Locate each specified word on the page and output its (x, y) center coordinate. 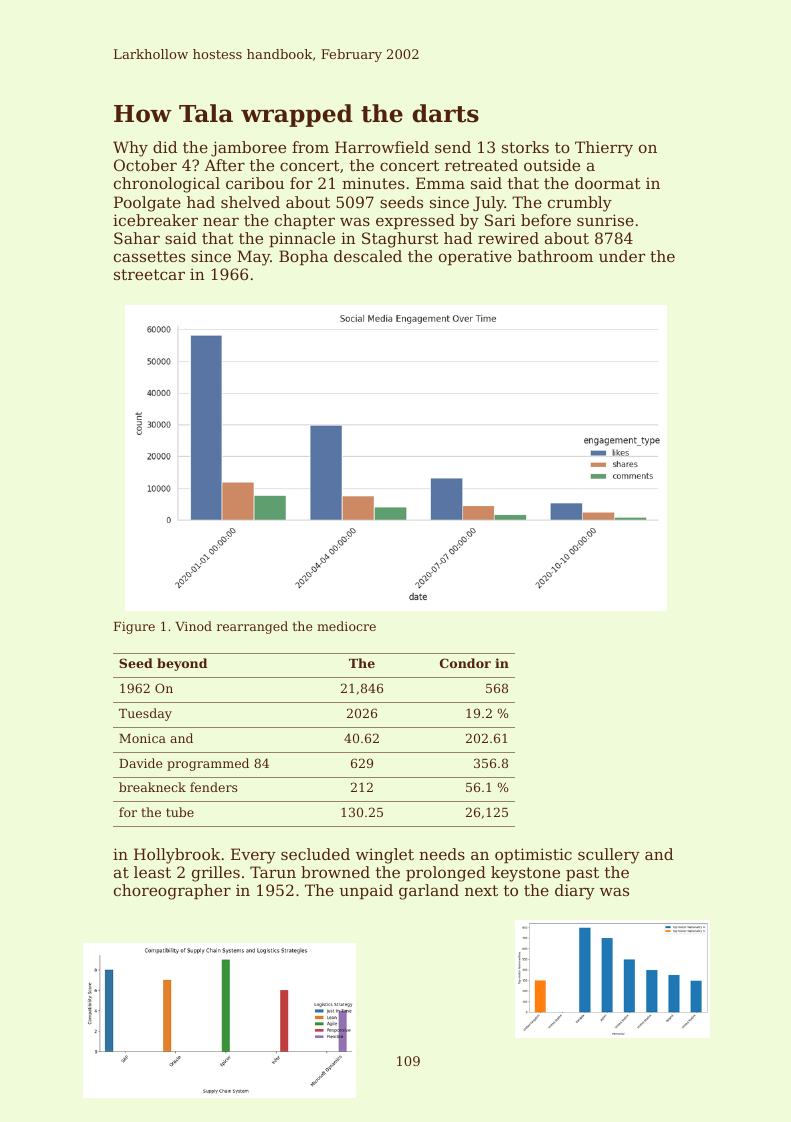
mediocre (346, 626)
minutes (373, 183)
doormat (608, 183)
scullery (609, 856)
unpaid (366, 891)
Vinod (193, 626)
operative (475, 257)
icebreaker (155, 220)
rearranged (252, 627)
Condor (465, 663)
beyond (182, 664)
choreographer (172, 892)
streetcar (149, 274)
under (622, 256)
